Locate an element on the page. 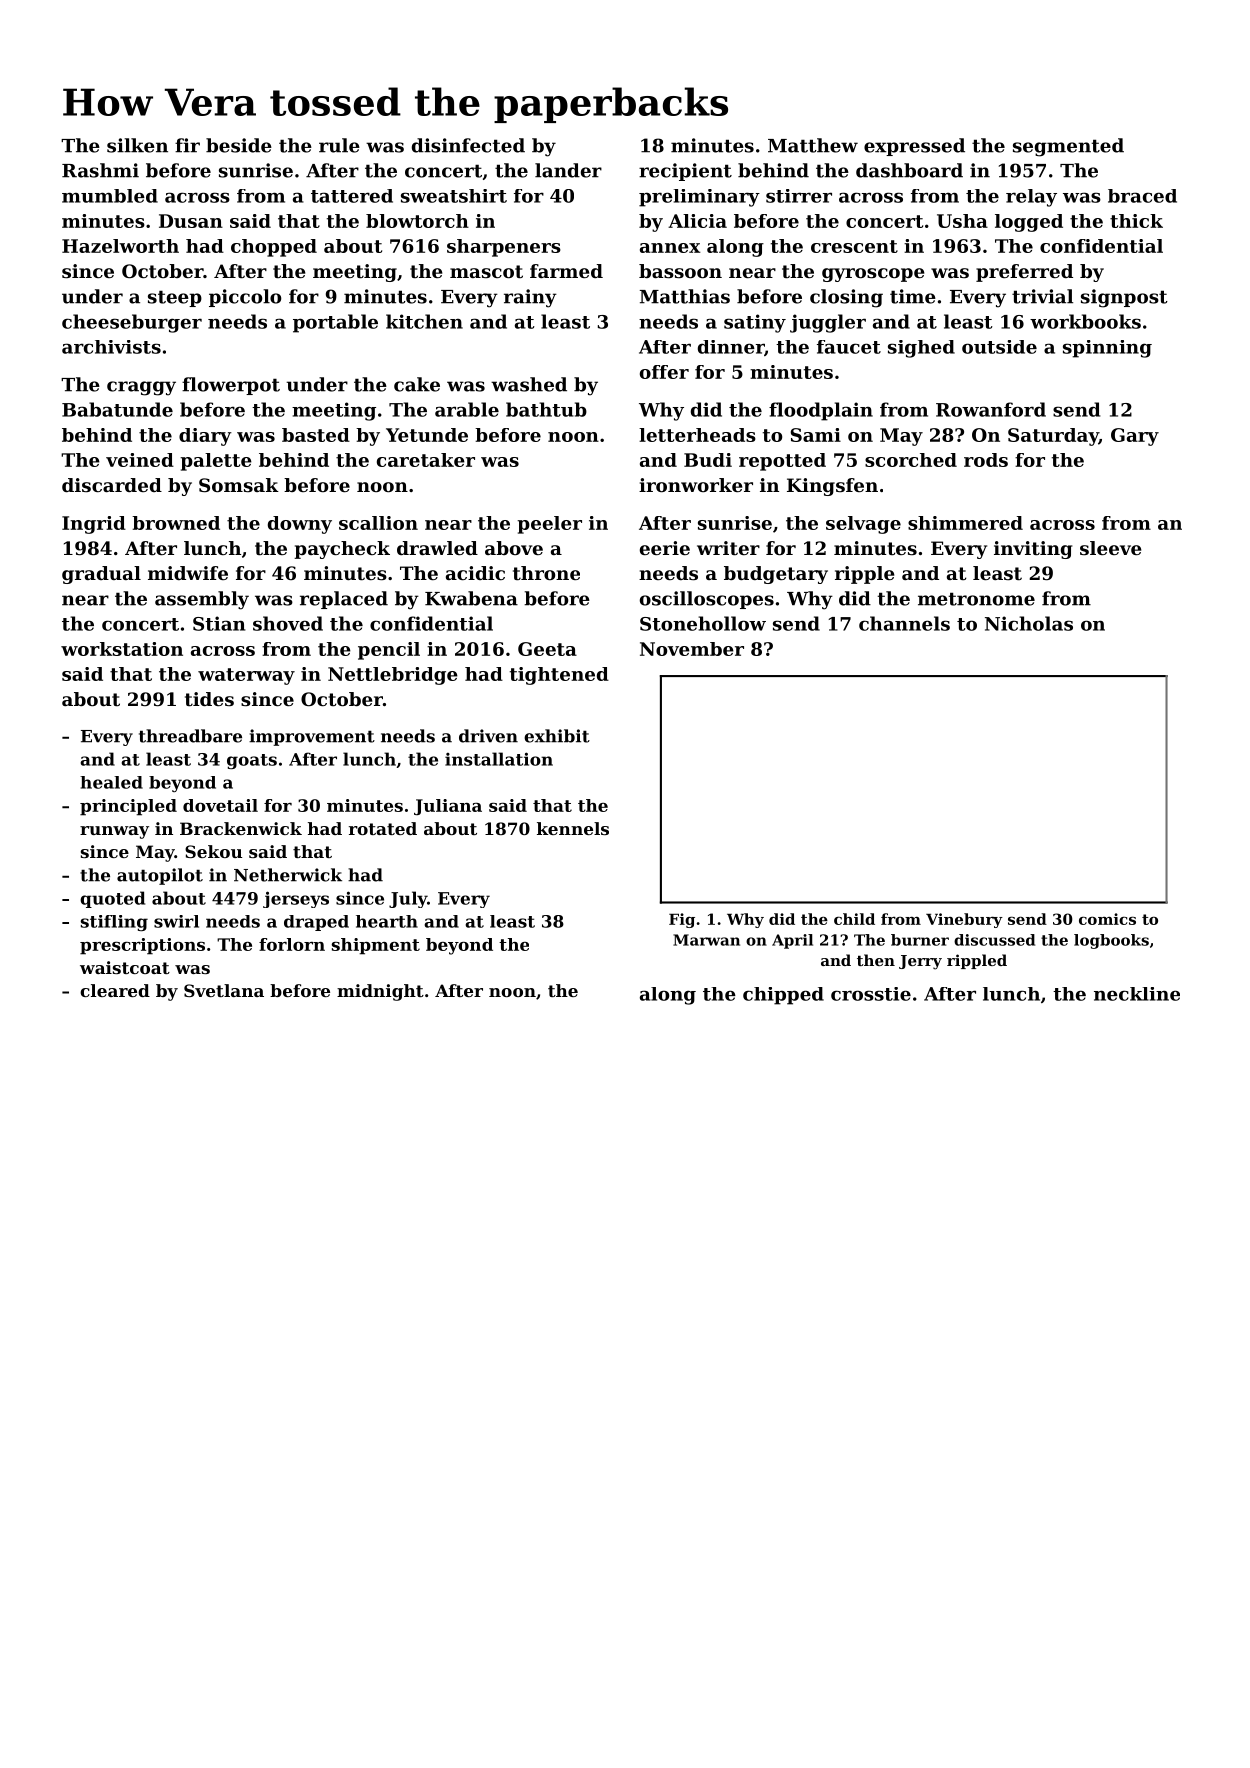  quoted is located at coordinates (112, 899).
